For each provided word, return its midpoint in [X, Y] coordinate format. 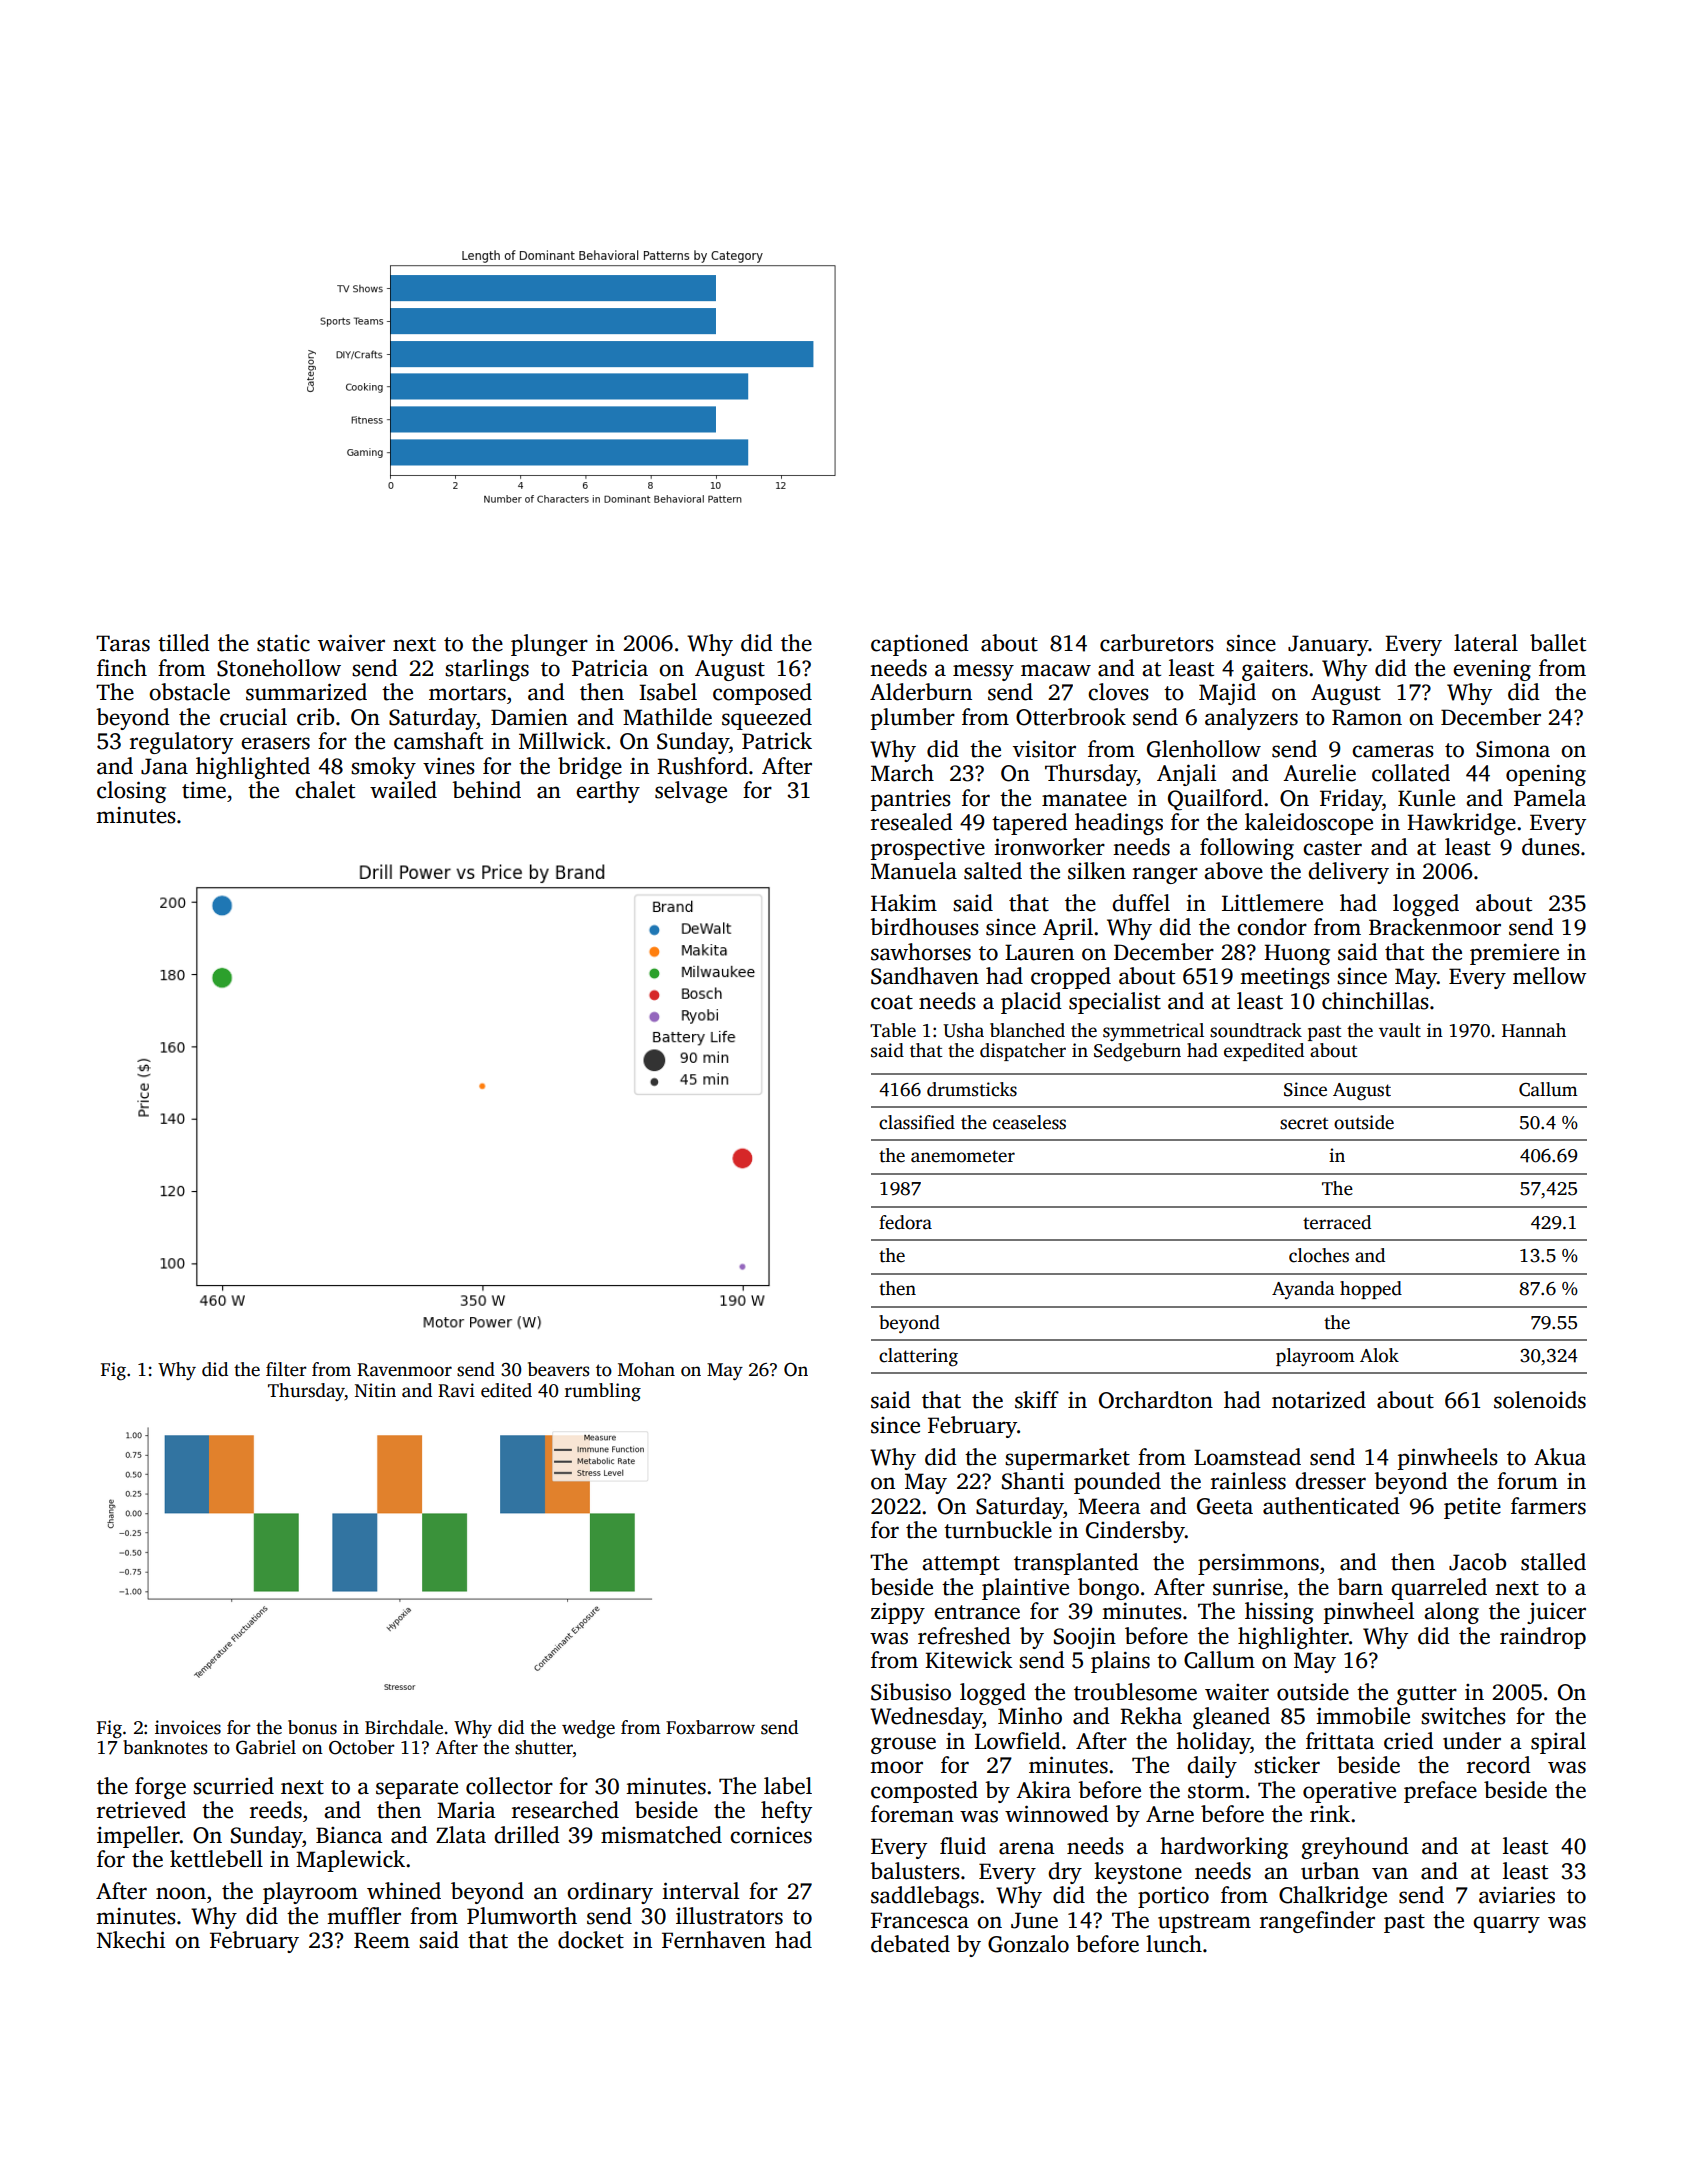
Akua [1560, 1457]
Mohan [646, 1369]
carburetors [1157, 643]
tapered [1030, 824]
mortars [467, 693]
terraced [1337, 1222]
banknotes [165, 1747]
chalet [325, 790]
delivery [1348, 873]
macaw [1056, 670]
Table [893, 1030]
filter [286, 1369]
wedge [588, 1729]
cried [1409, 1741]
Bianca [349, 1835]
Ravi [456, 1390]
